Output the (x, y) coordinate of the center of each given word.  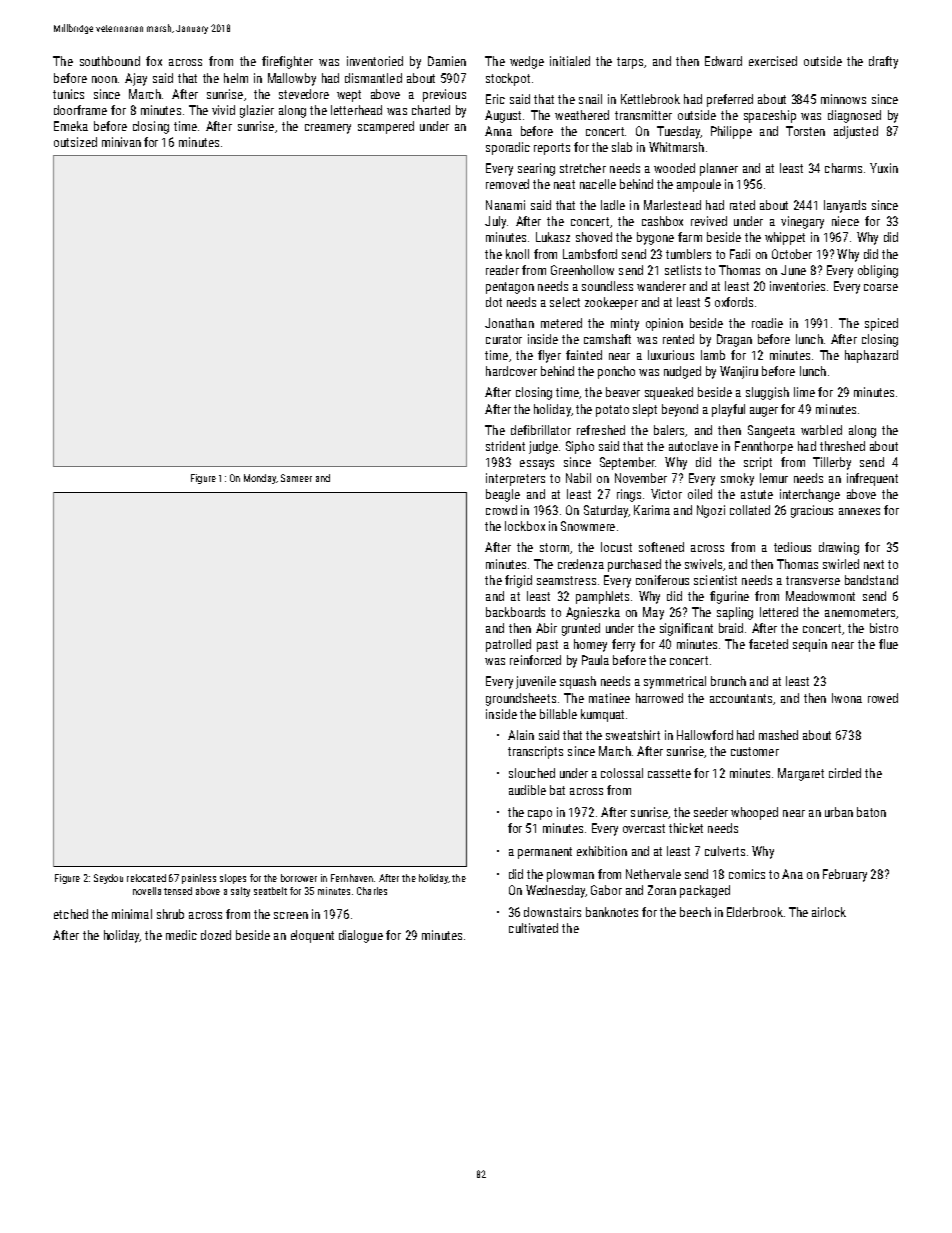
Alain (521, 735)
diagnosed (854, 116)
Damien (447, 61)
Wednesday (555, 891)
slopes (233, 879)
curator (504, 339)
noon (104, 79)
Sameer (296, 478)
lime (804, 392)
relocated (146, 878)
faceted (768, 644)
